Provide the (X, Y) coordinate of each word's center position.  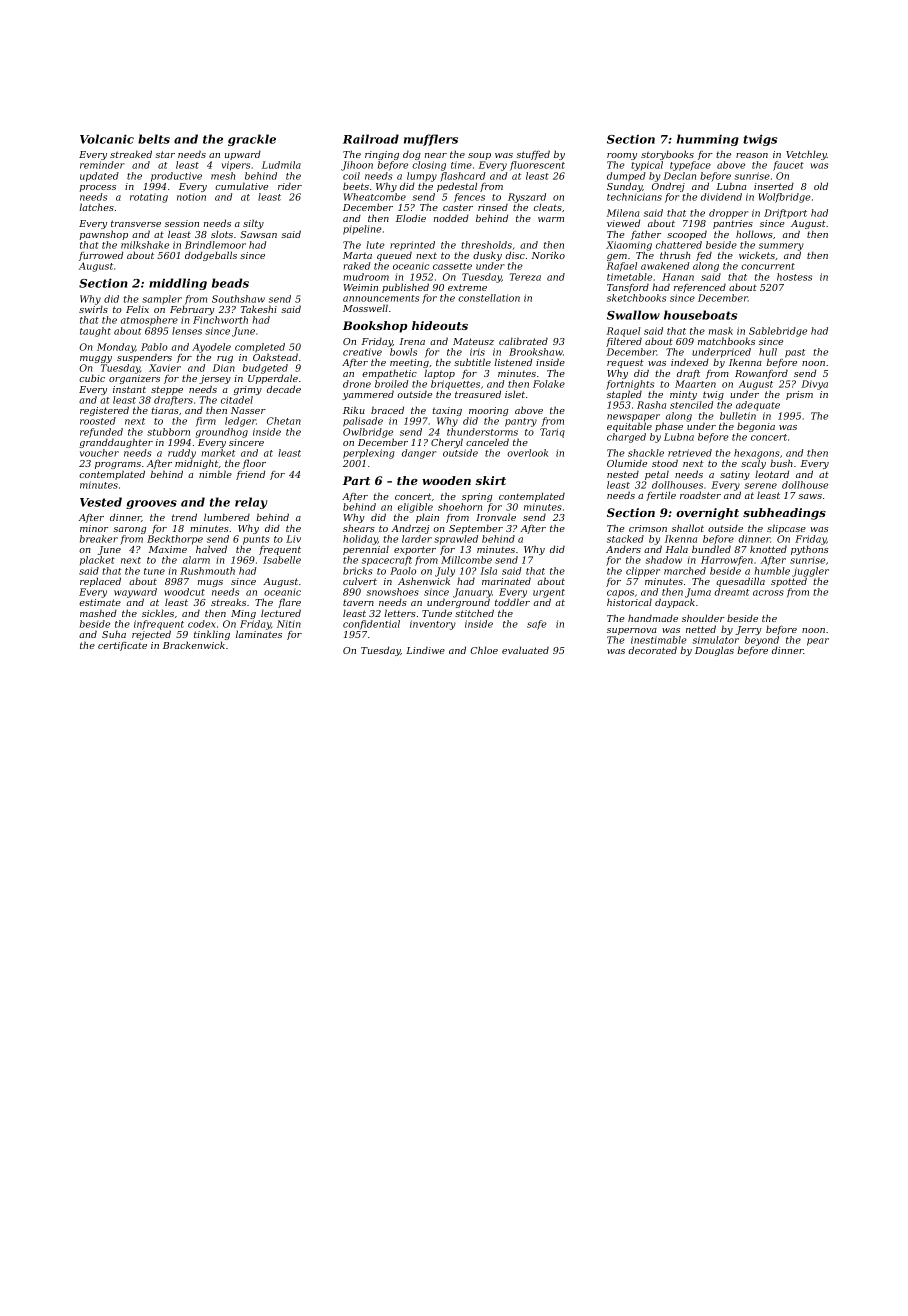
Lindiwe (425, 650)
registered (104, 411)
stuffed (533, 155)
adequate (758, 406)
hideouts (440, 325)
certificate (122, 646)
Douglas (714, 651)
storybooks (667, 155)
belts (154, 139)
